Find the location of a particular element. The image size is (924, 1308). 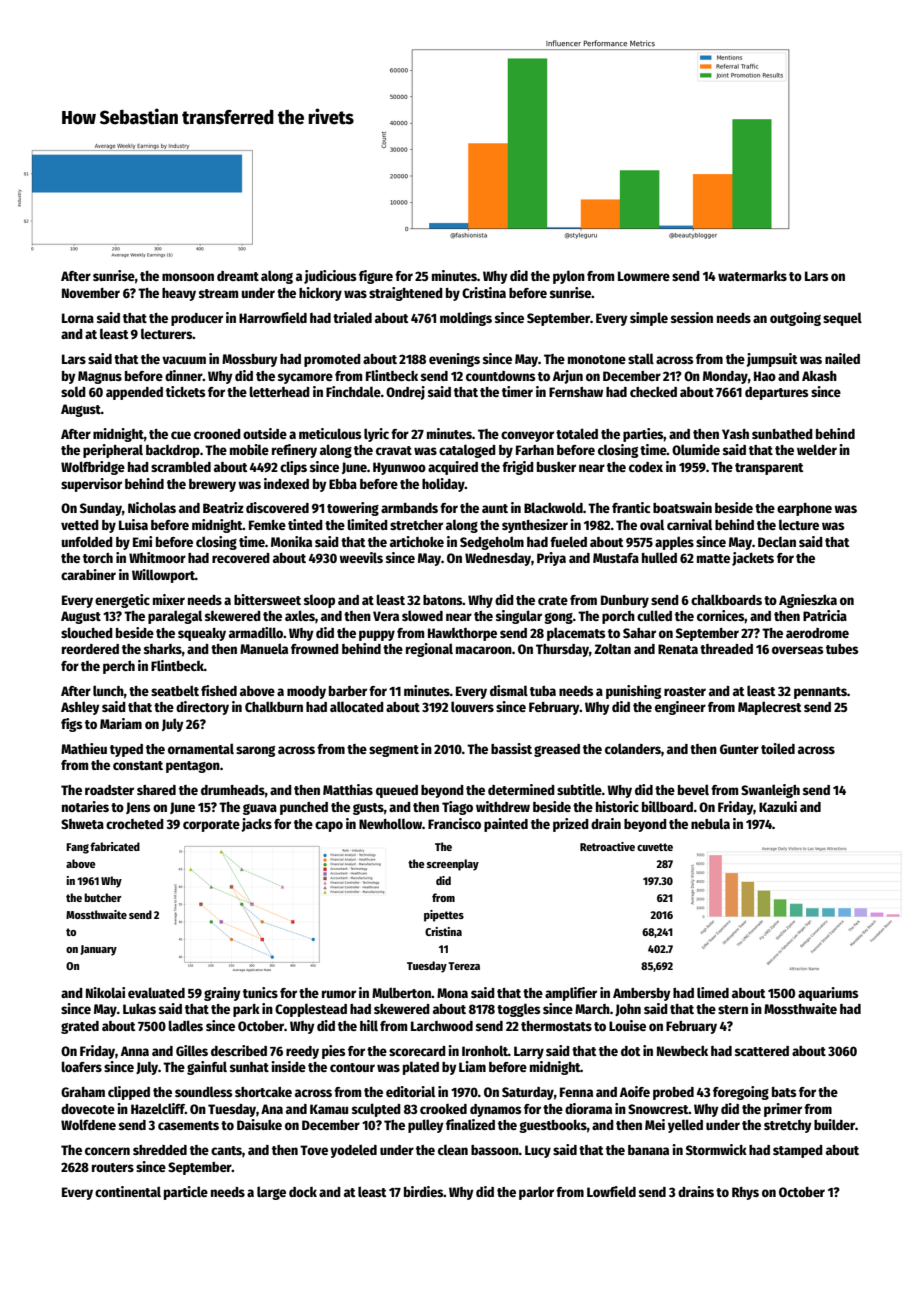

Mossbury is located at coordinates (250, 360).
